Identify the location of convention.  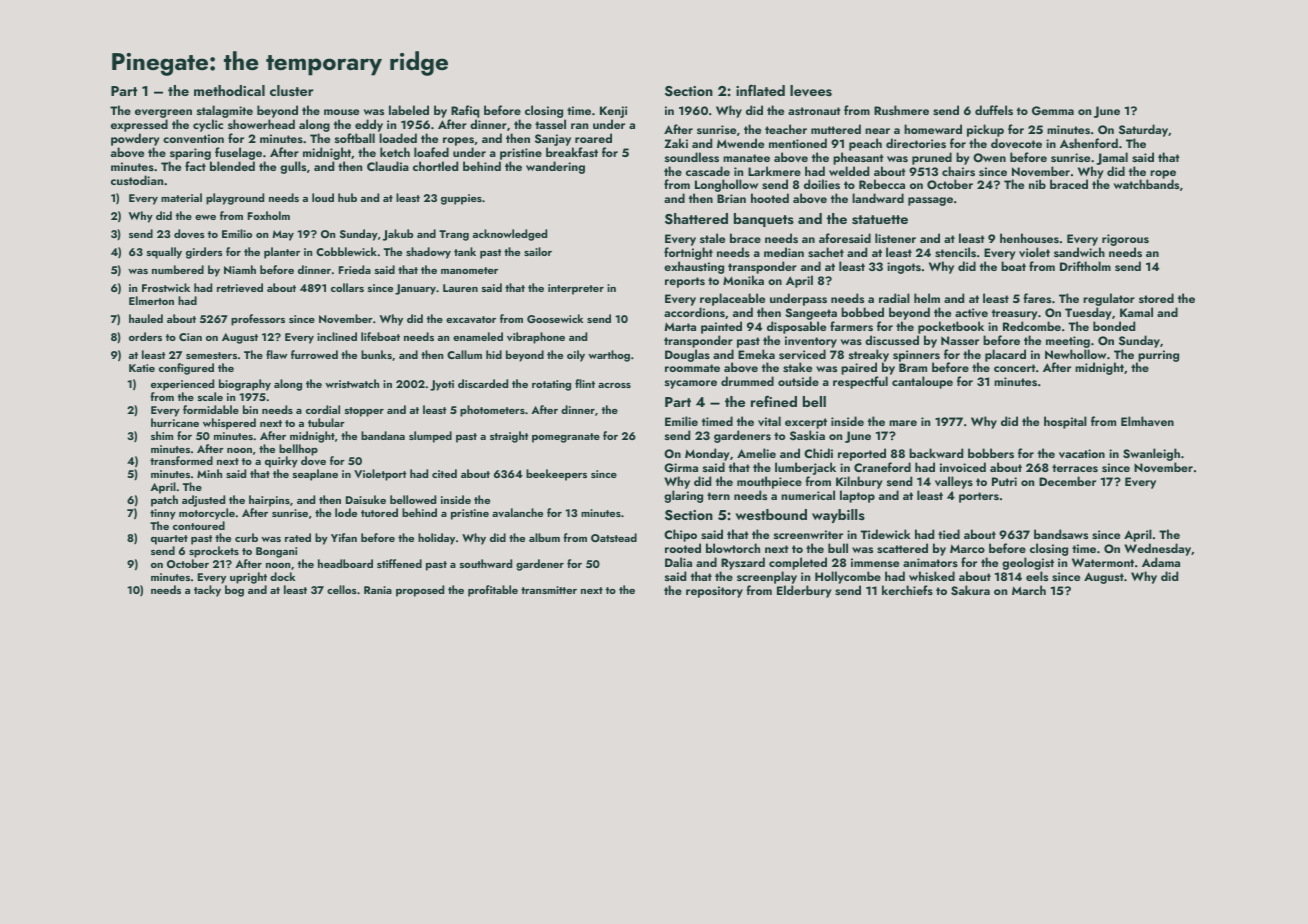
(193, 138).
